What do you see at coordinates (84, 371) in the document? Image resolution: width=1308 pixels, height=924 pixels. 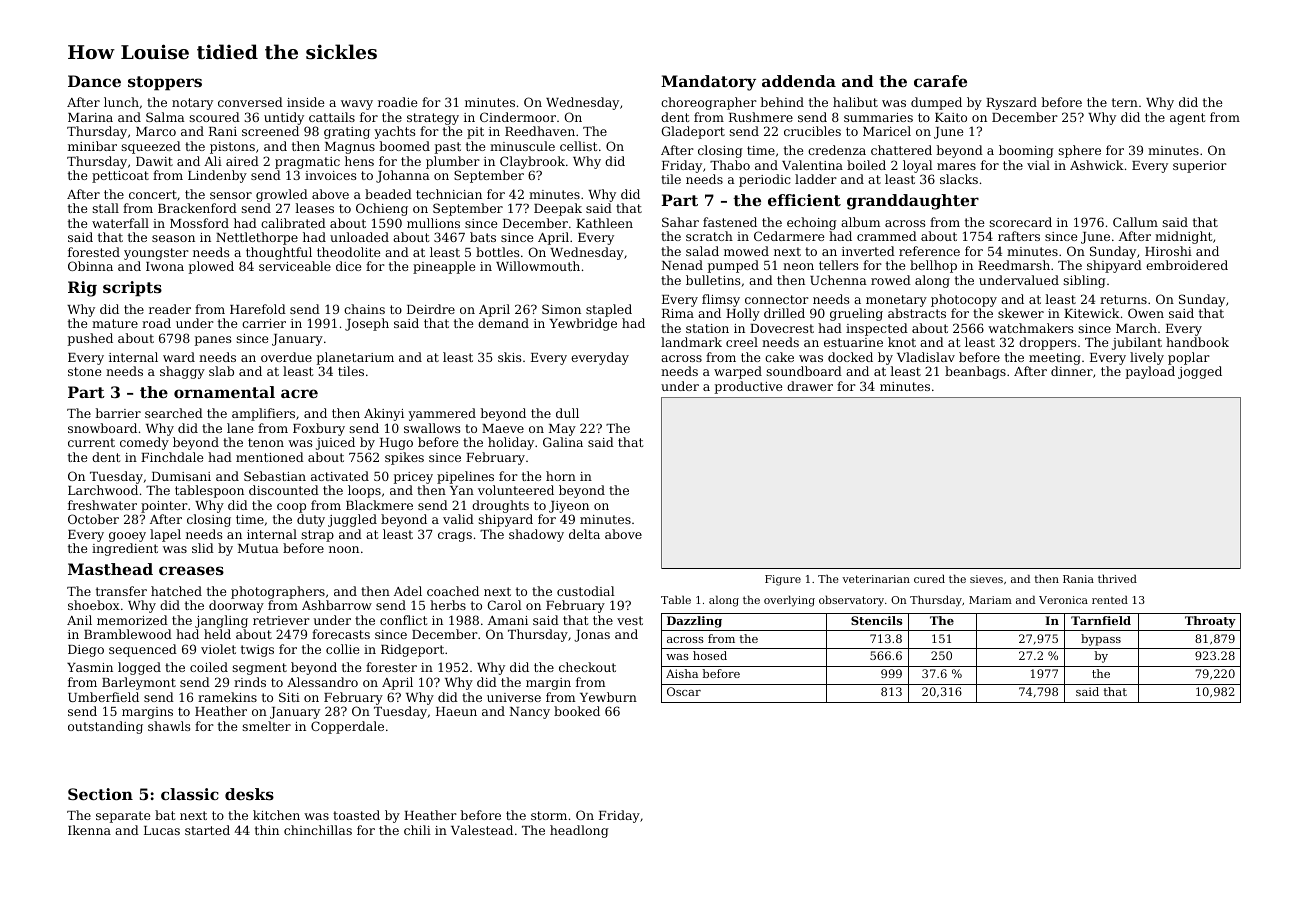 I see `stone` at bounding box center [84, 371].
